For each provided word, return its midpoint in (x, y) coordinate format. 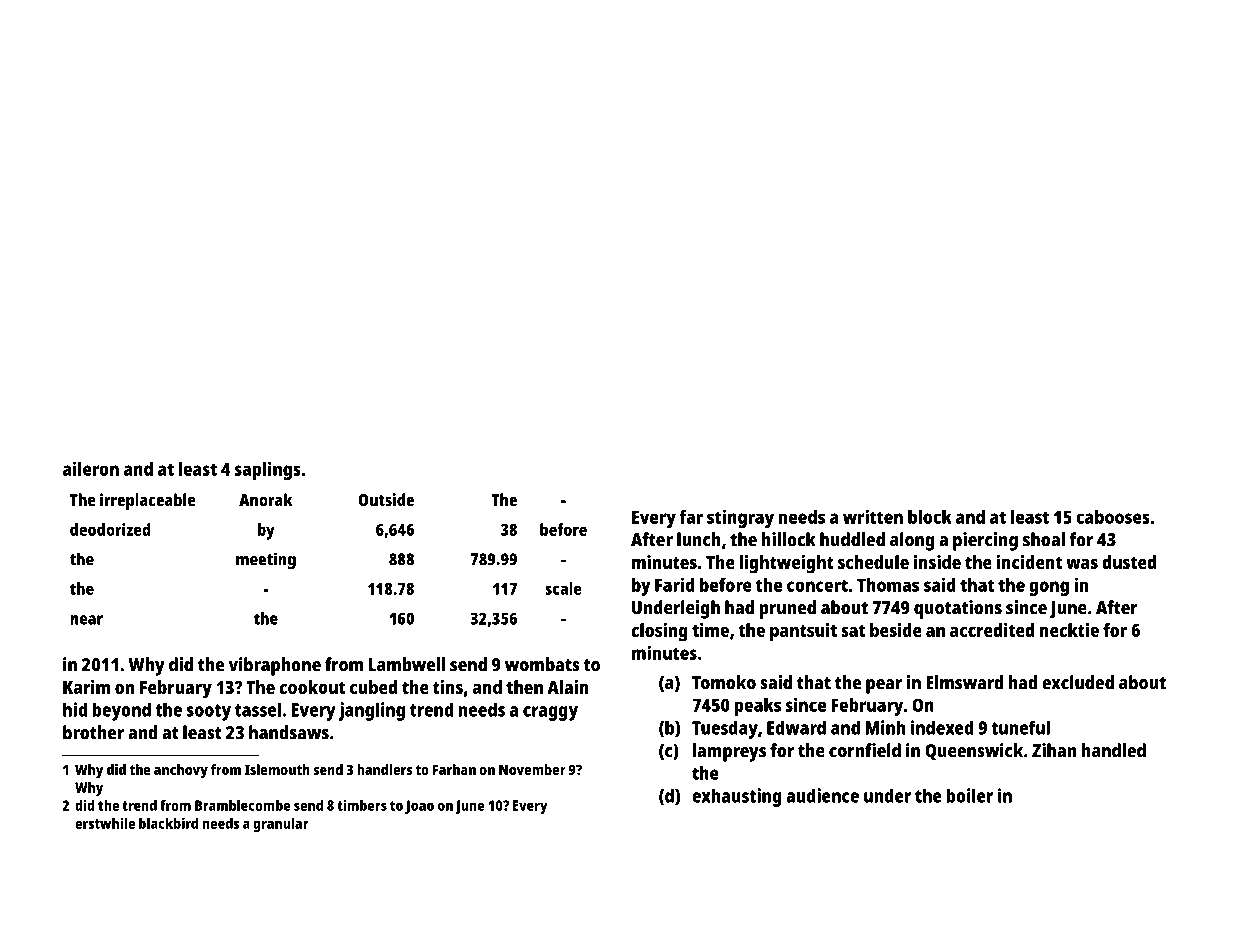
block (930, 517)
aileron (91, 468)
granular (281, 825)
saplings (268, 470)
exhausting (736, 797)
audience (822, 795)
